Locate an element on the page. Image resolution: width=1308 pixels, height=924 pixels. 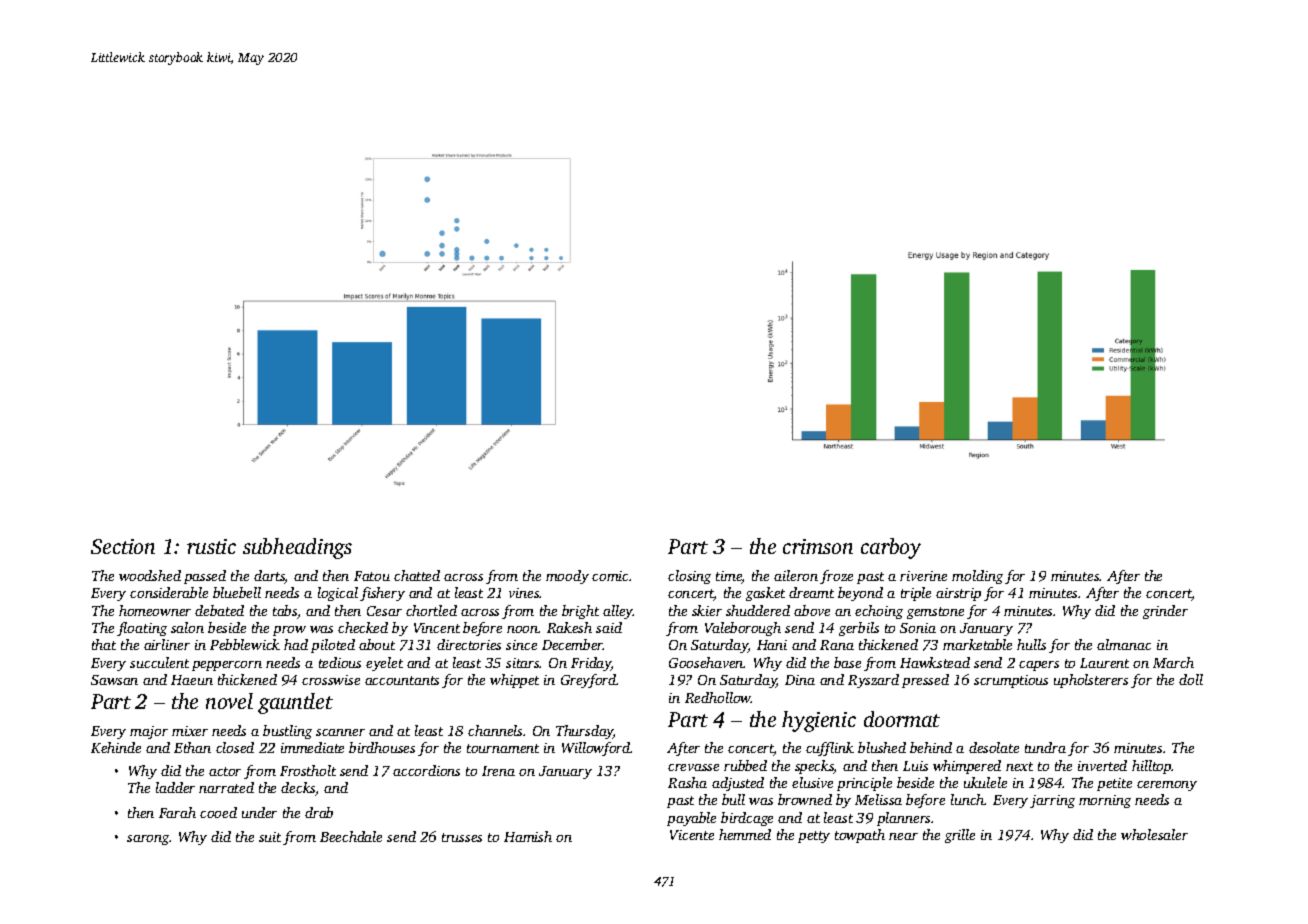
rubbed is located at coordinates (745, 765).
